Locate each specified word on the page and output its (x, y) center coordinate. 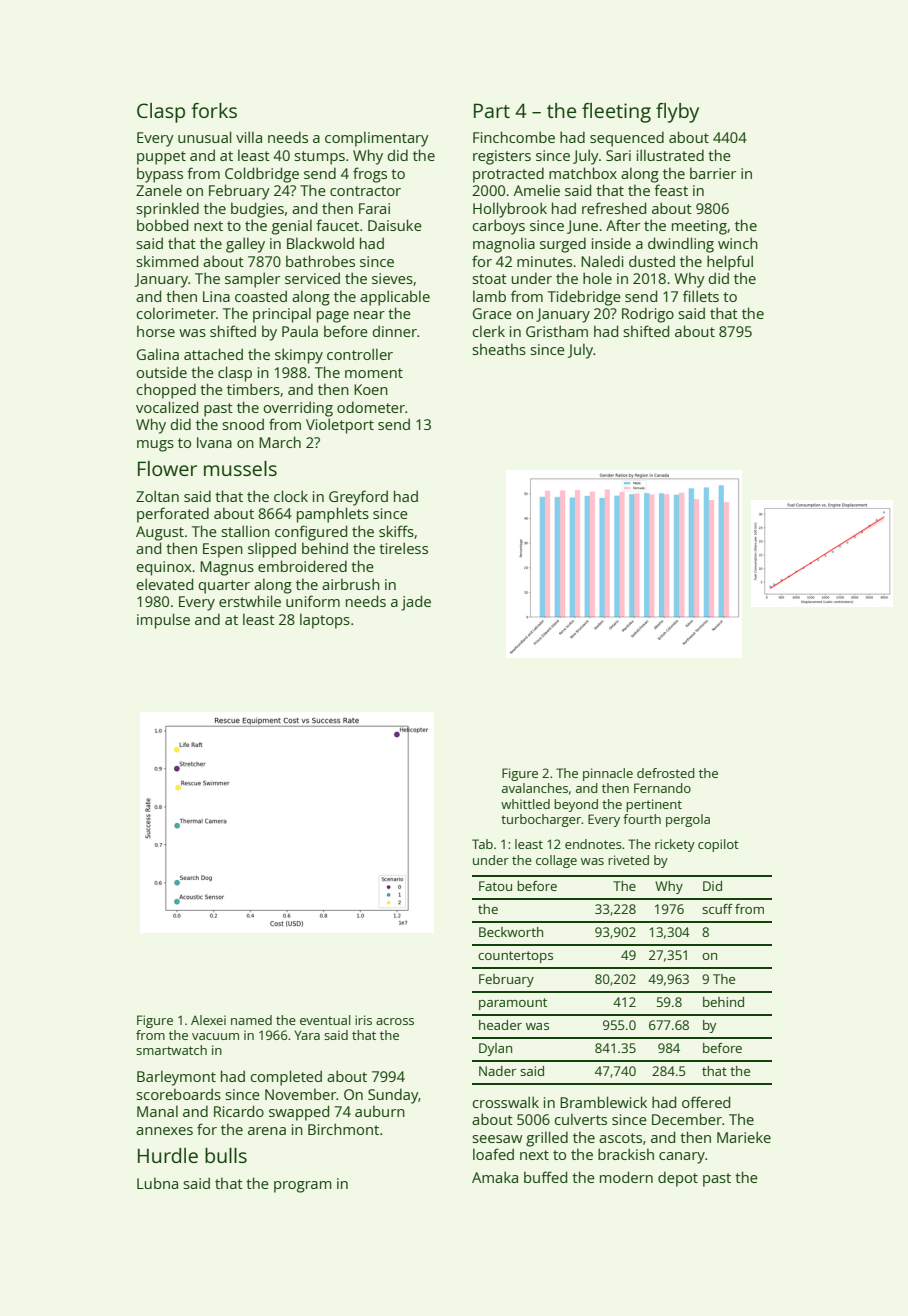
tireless (403, 548)
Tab (482, 844)
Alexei (208, 1020)
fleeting (616, 113)
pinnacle (608, 774)
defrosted (666, 773)
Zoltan (157, 496)
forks (214, 110)
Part (492, 110)
